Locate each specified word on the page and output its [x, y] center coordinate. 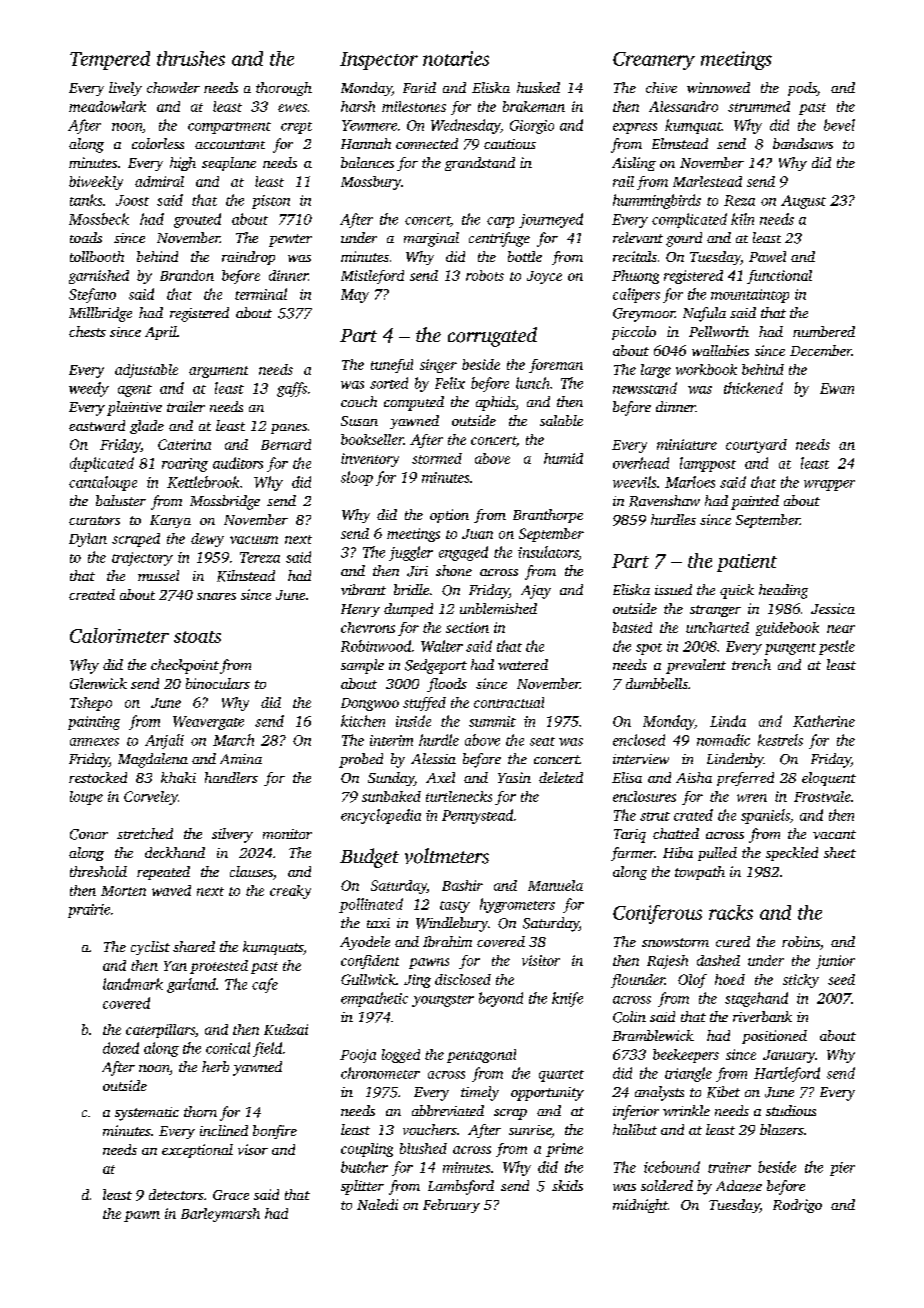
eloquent [829, 779]
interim [391, 740]
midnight [640, 1206]
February [451, 1206]
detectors [176, 1194]
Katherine [824, 721]
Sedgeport [436, 666]
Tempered [110, 60]
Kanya [170, 521]
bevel [839, 125]
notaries [456, 58]
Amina [241, 759]
